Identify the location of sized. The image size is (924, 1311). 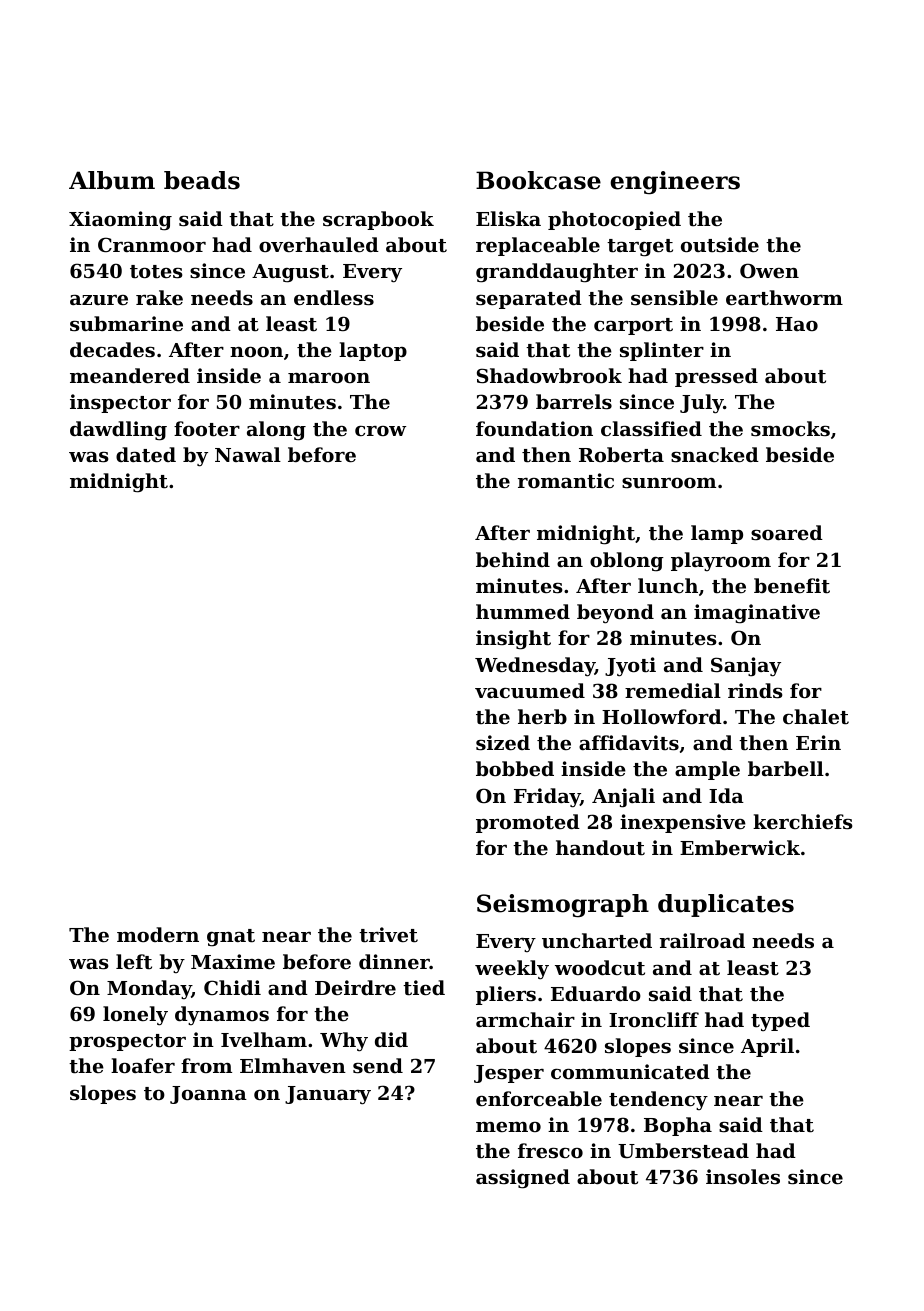
(503, 743).
